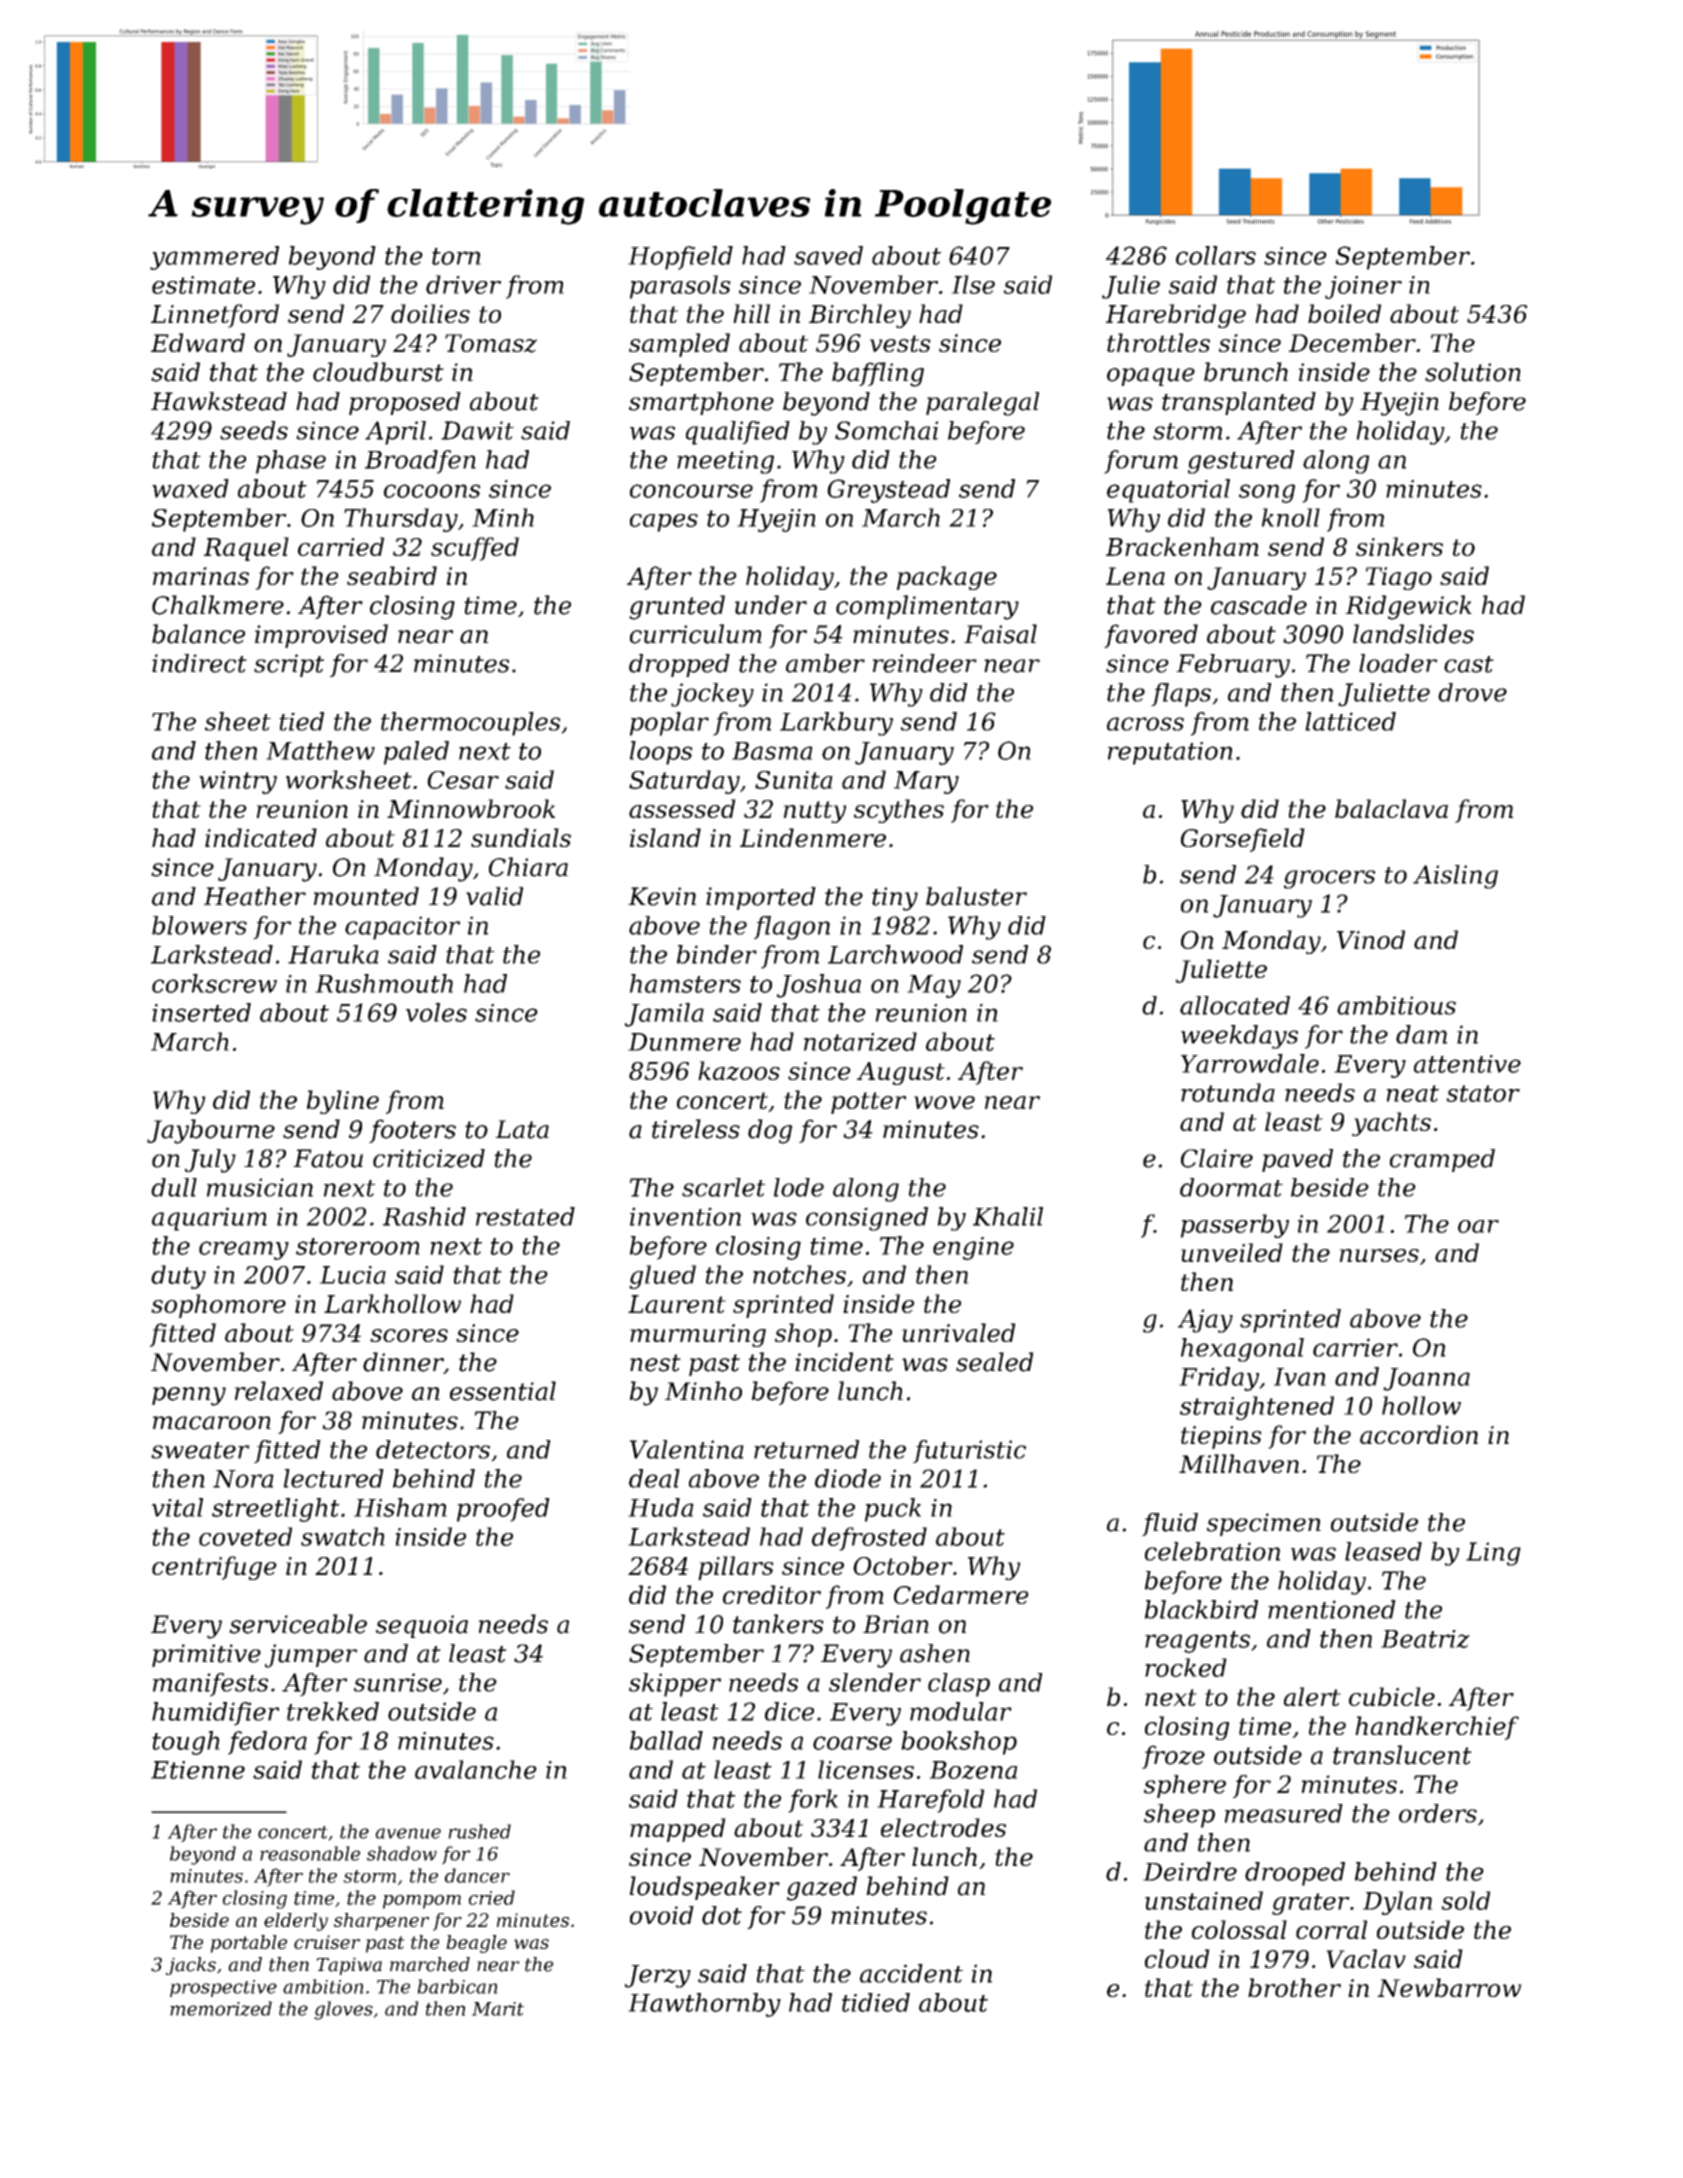 Image resolution: width=1683 pixels, height=2178 pixels. Describe the element at coordinates (828, 255) in the document. I see `saved` at that location.
